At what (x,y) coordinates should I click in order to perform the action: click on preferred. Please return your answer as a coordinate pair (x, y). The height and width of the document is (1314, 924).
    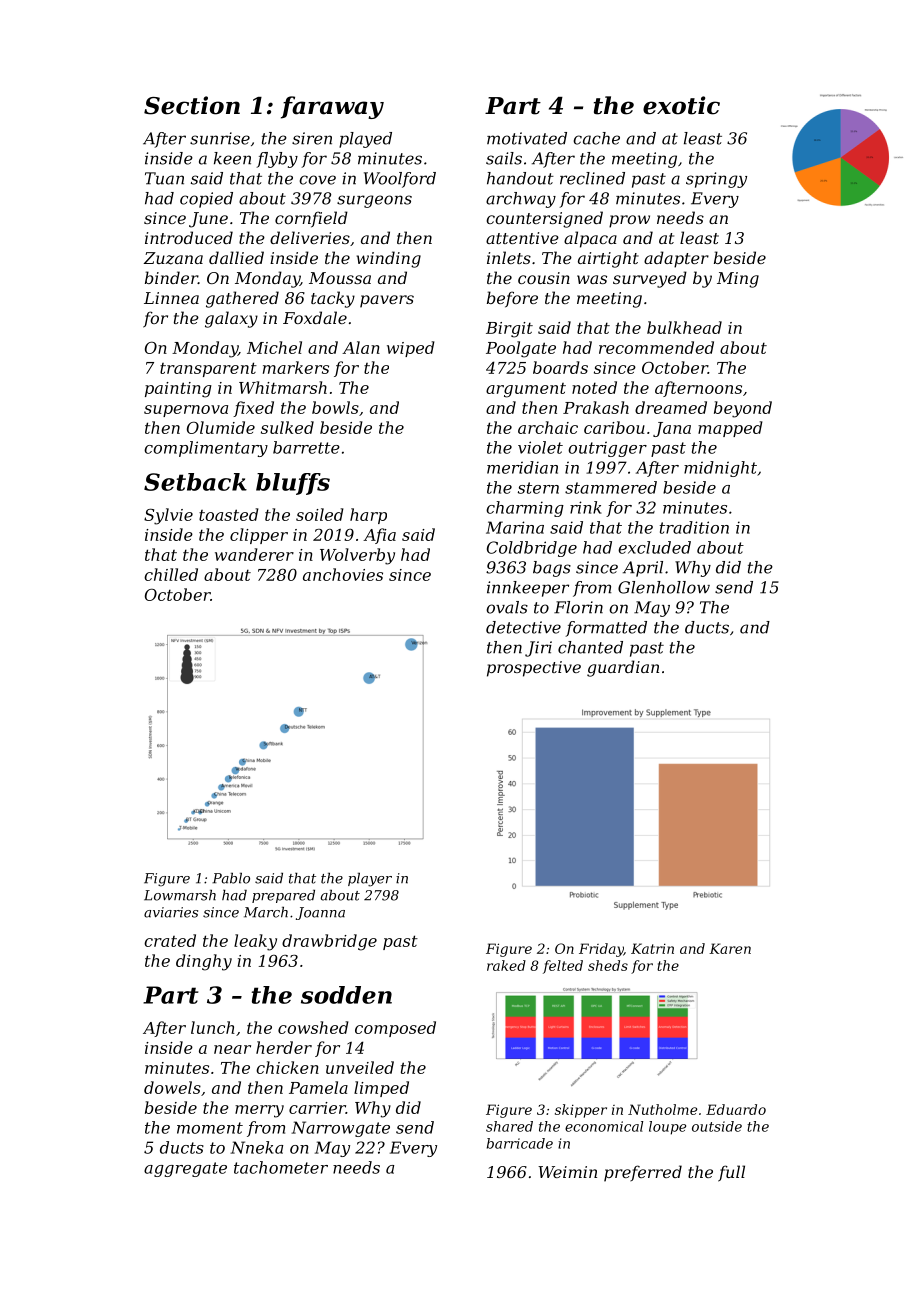
    Looking at the image, I should click on (643, 1173).
